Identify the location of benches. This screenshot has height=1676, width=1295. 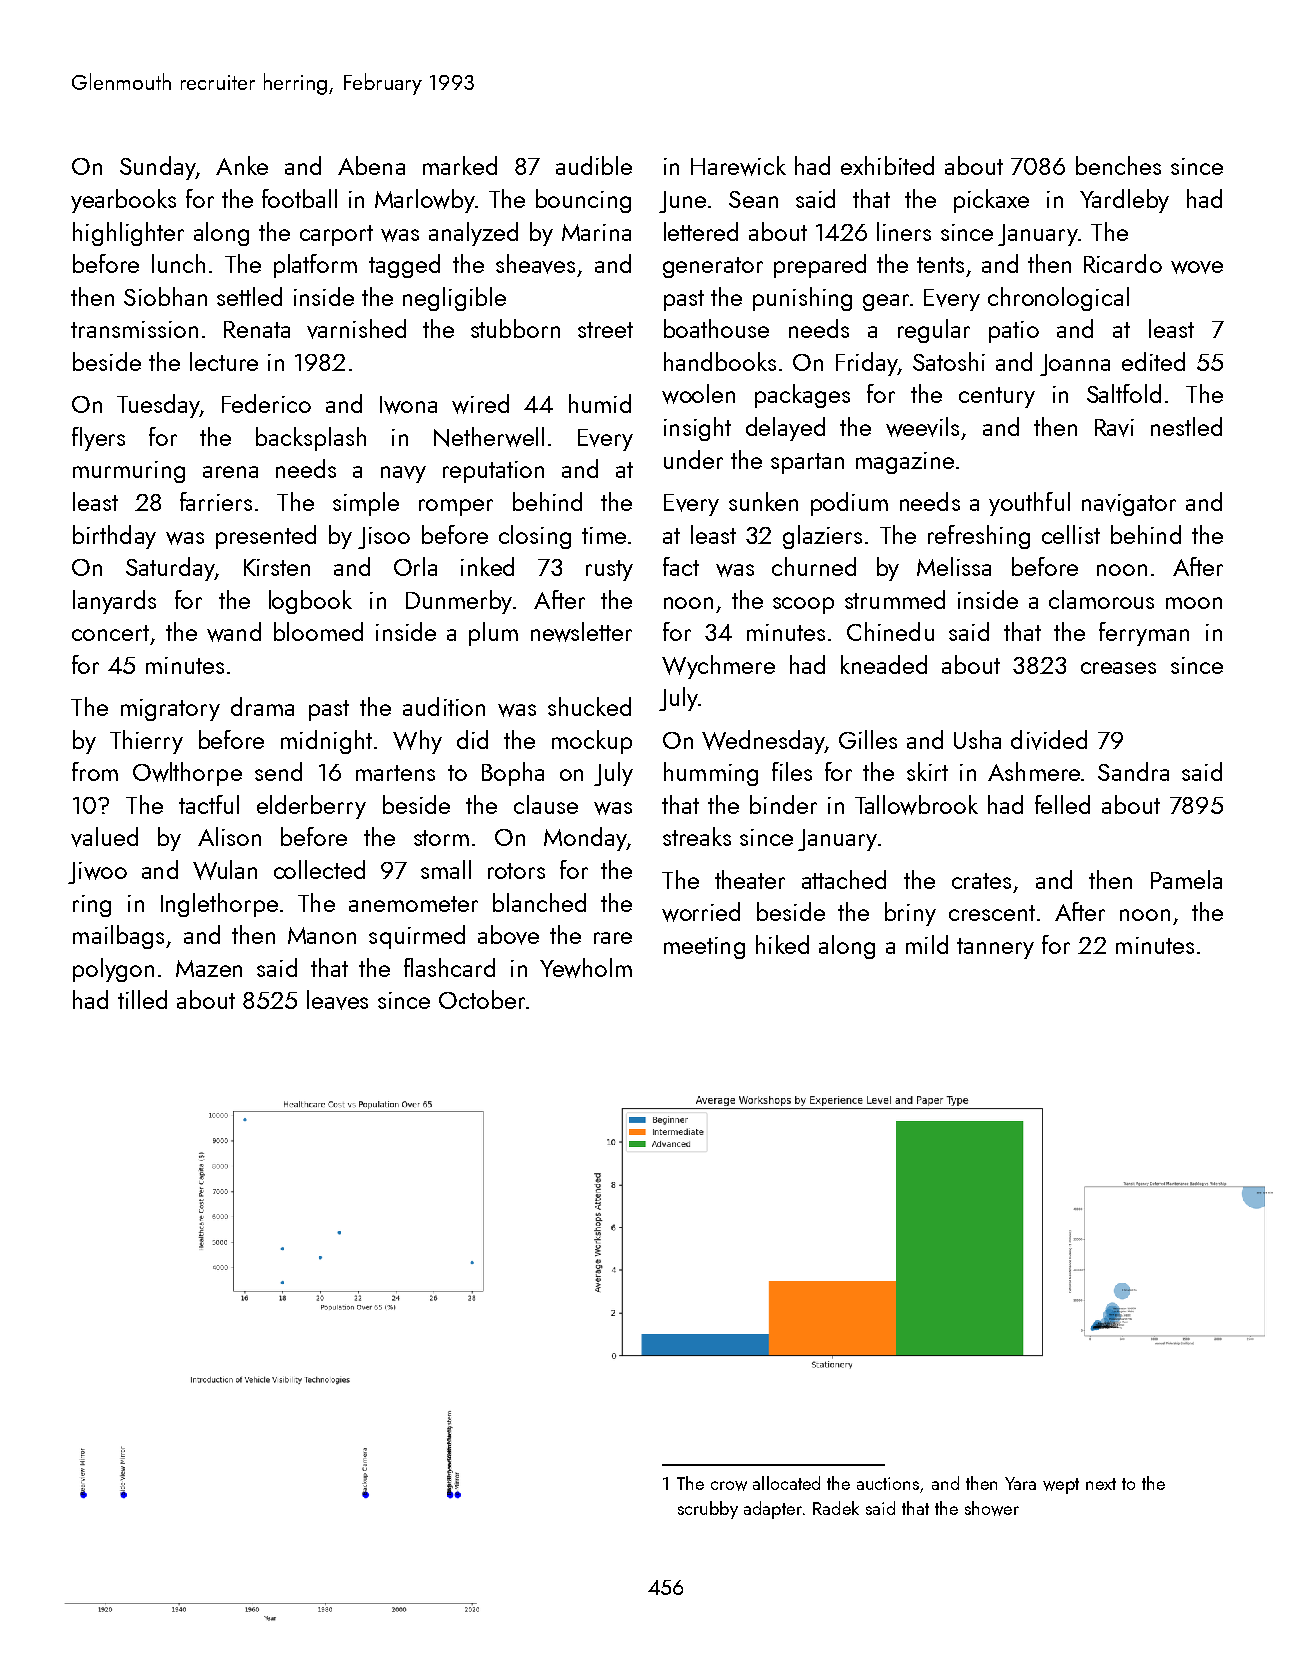
(1118, 165).
